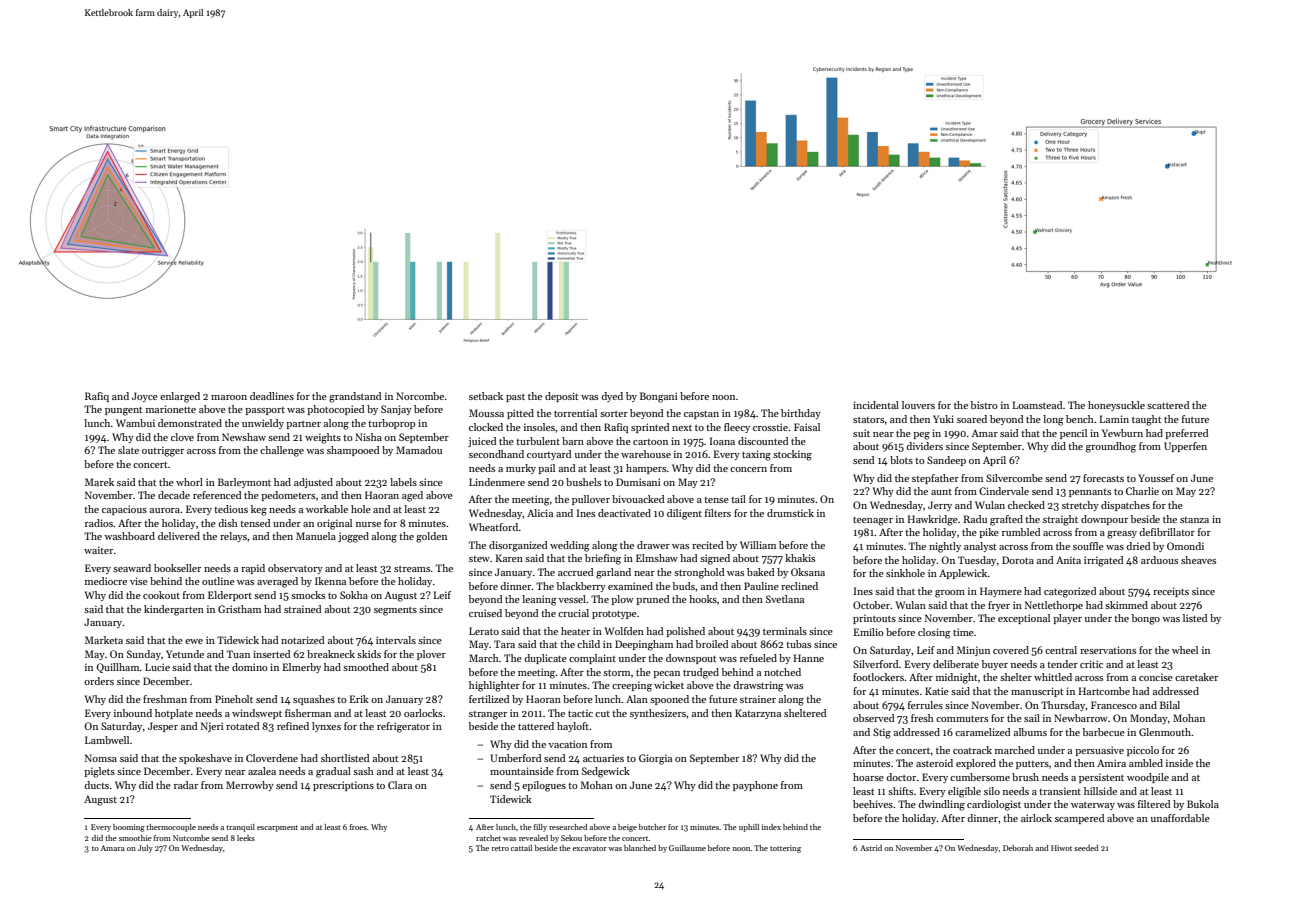 The width and height of the screenshot is (1308, 924). What do you see at coordinates (99, 482) in the screenshot?
I see `Marek` at bounding box center [99, 482].
